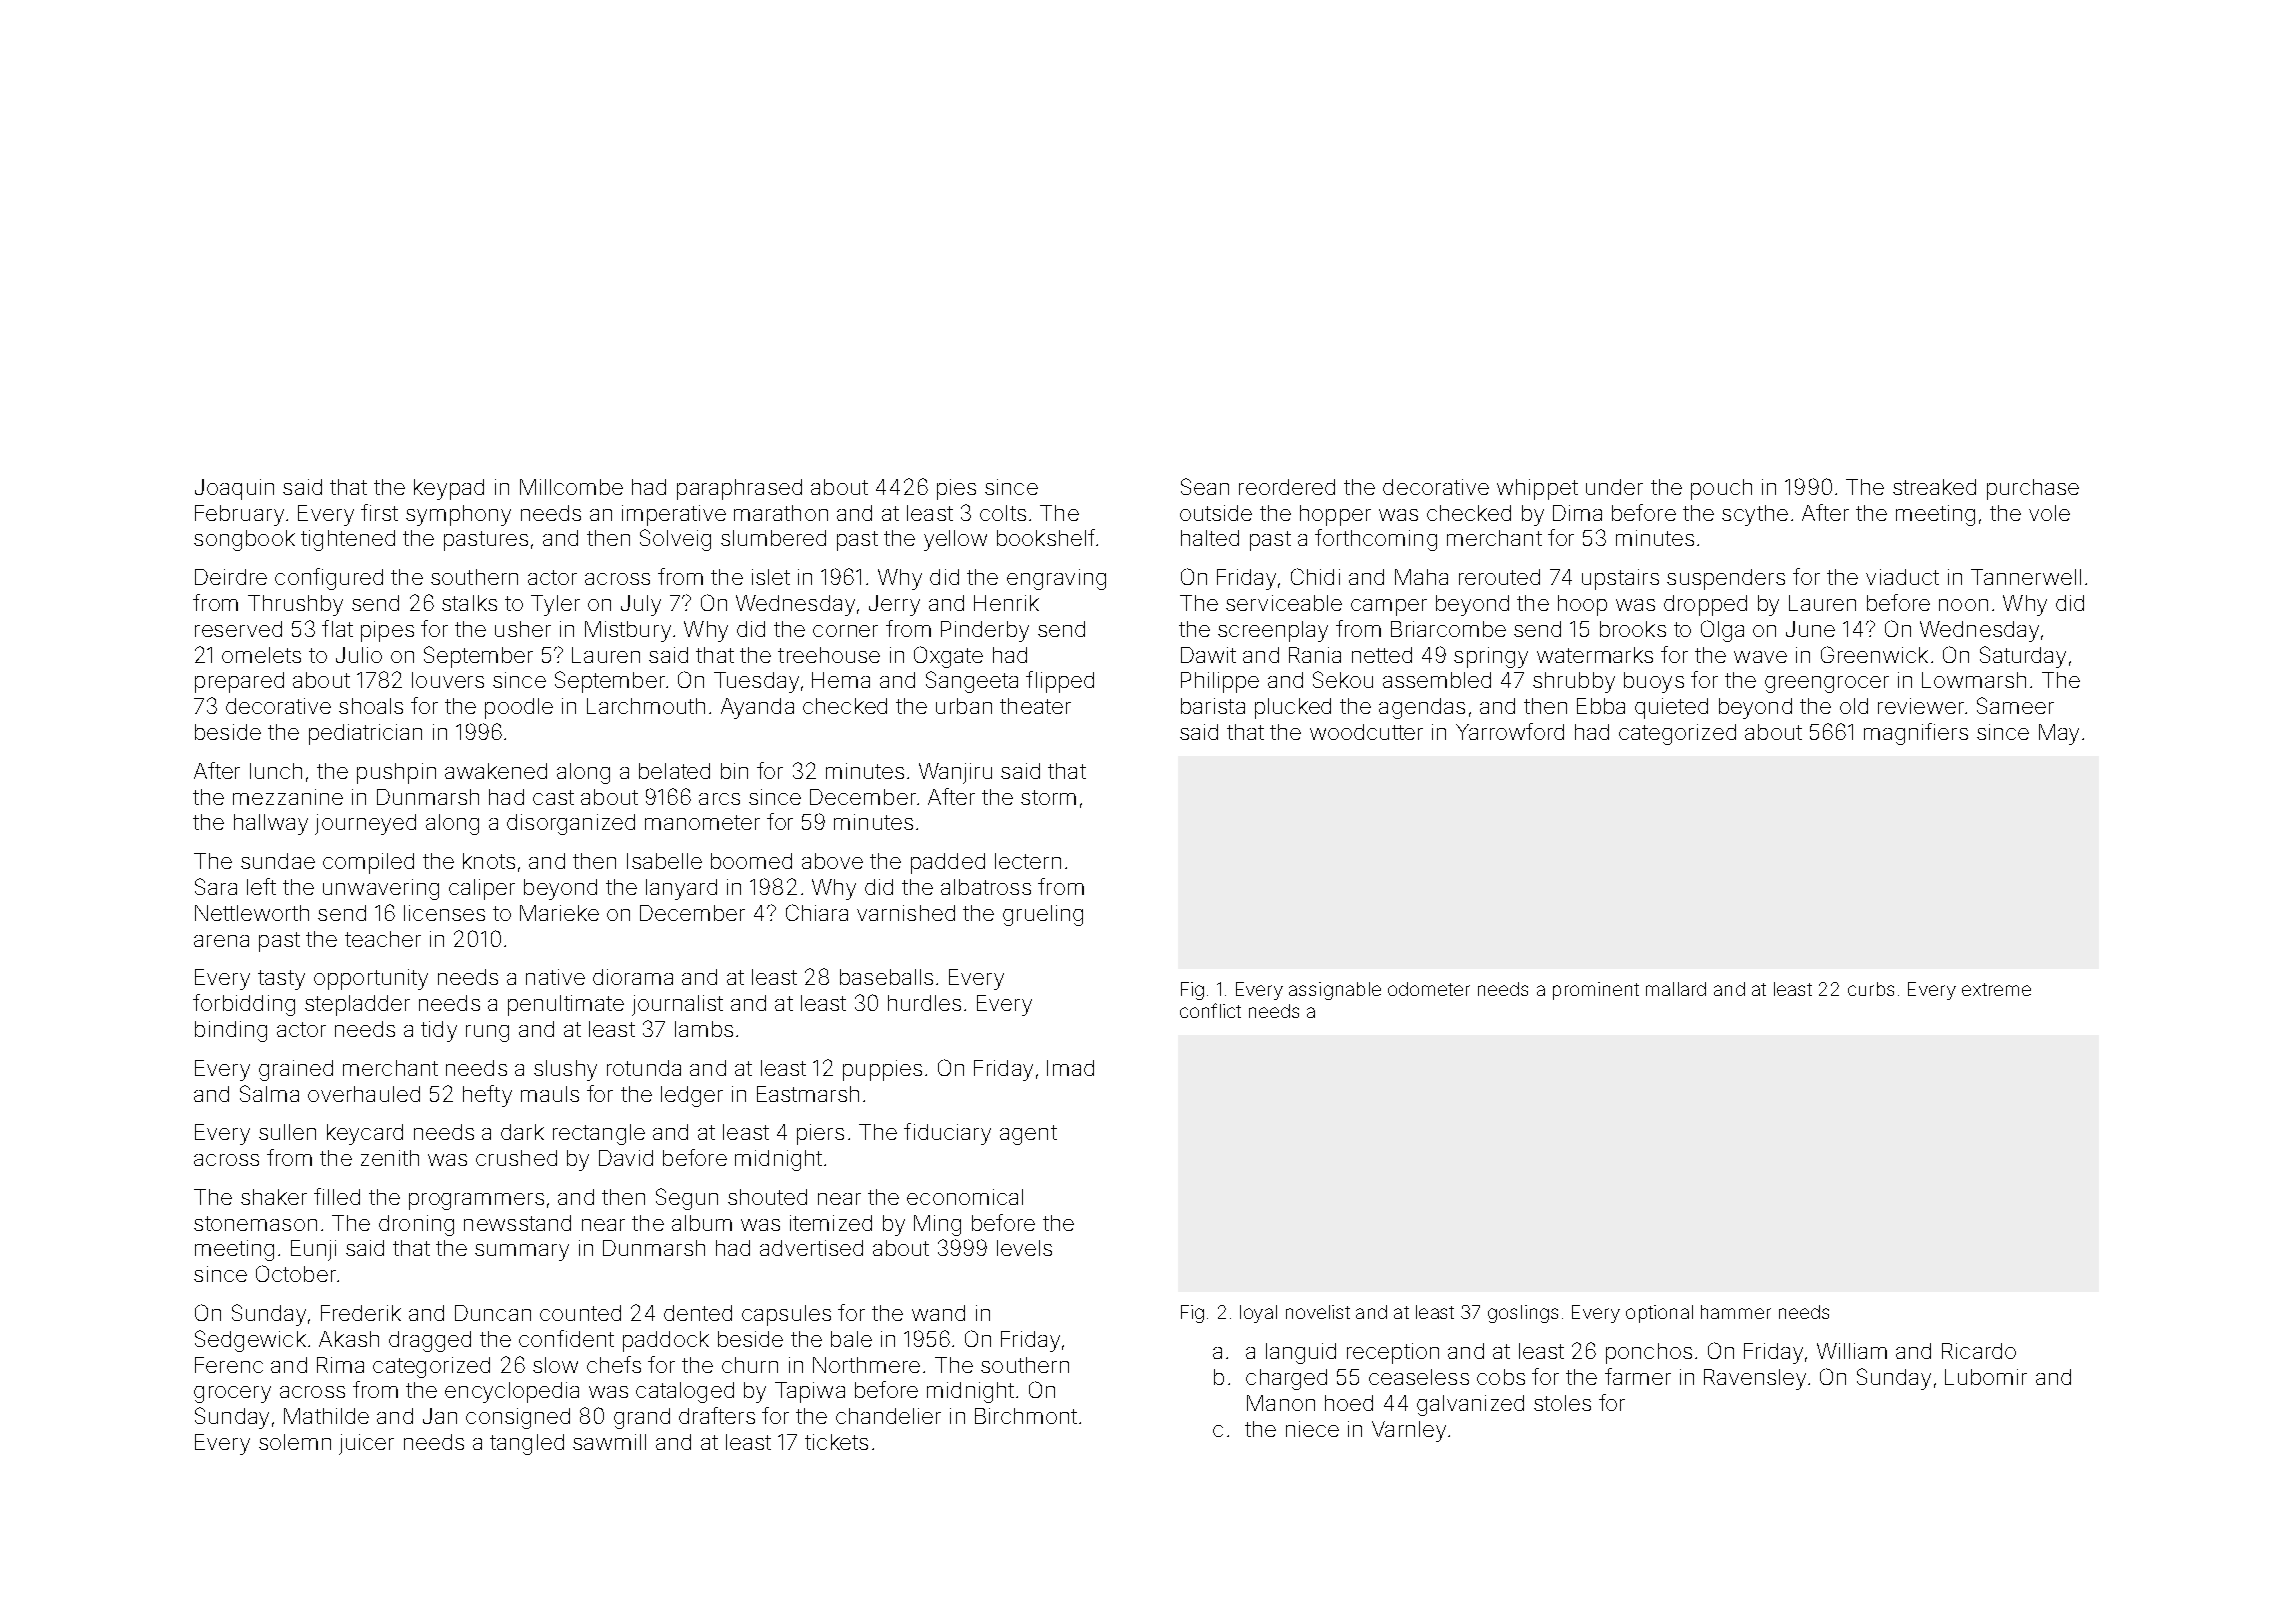 The image size is (2292, 1620). Describe the element at coordinates (449, 489) in the page. I see `keypad` at that location.
